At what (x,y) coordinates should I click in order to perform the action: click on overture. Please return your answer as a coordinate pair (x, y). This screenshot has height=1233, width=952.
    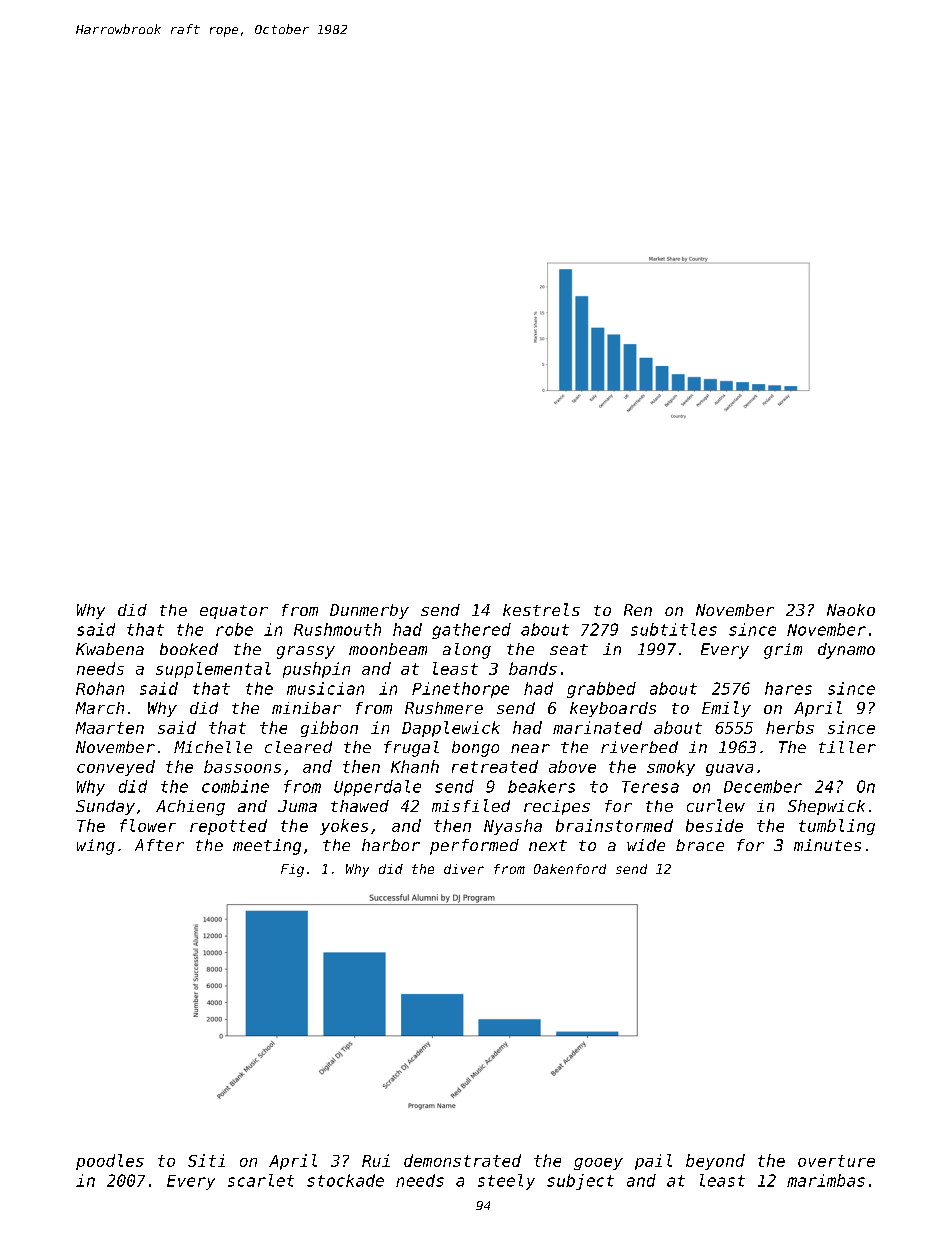
    Looking at the image, I should click on (836, 1161).
